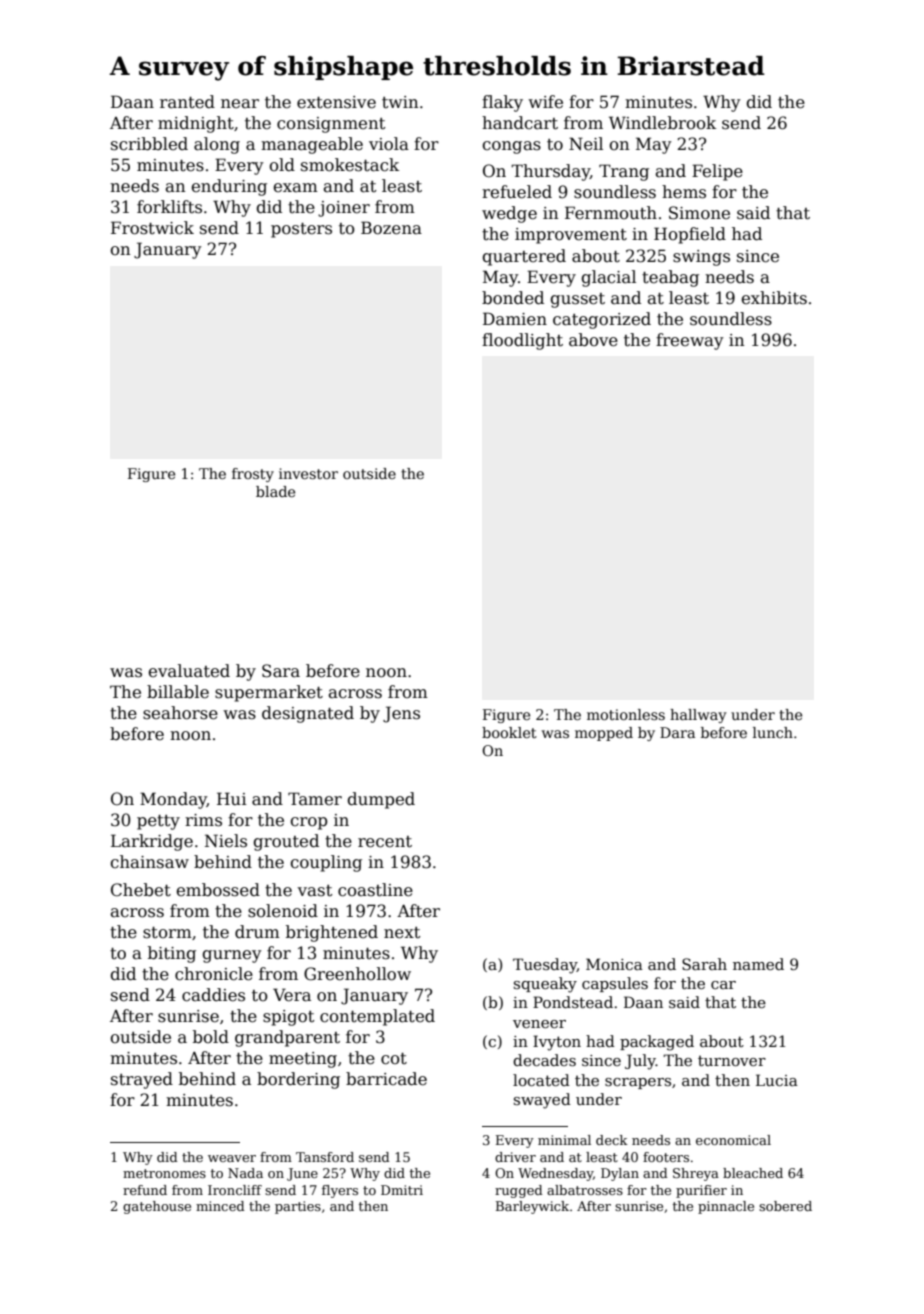  Describe the element at coordinates (385, 842) in the screenshot. I see `recent` at that location.
